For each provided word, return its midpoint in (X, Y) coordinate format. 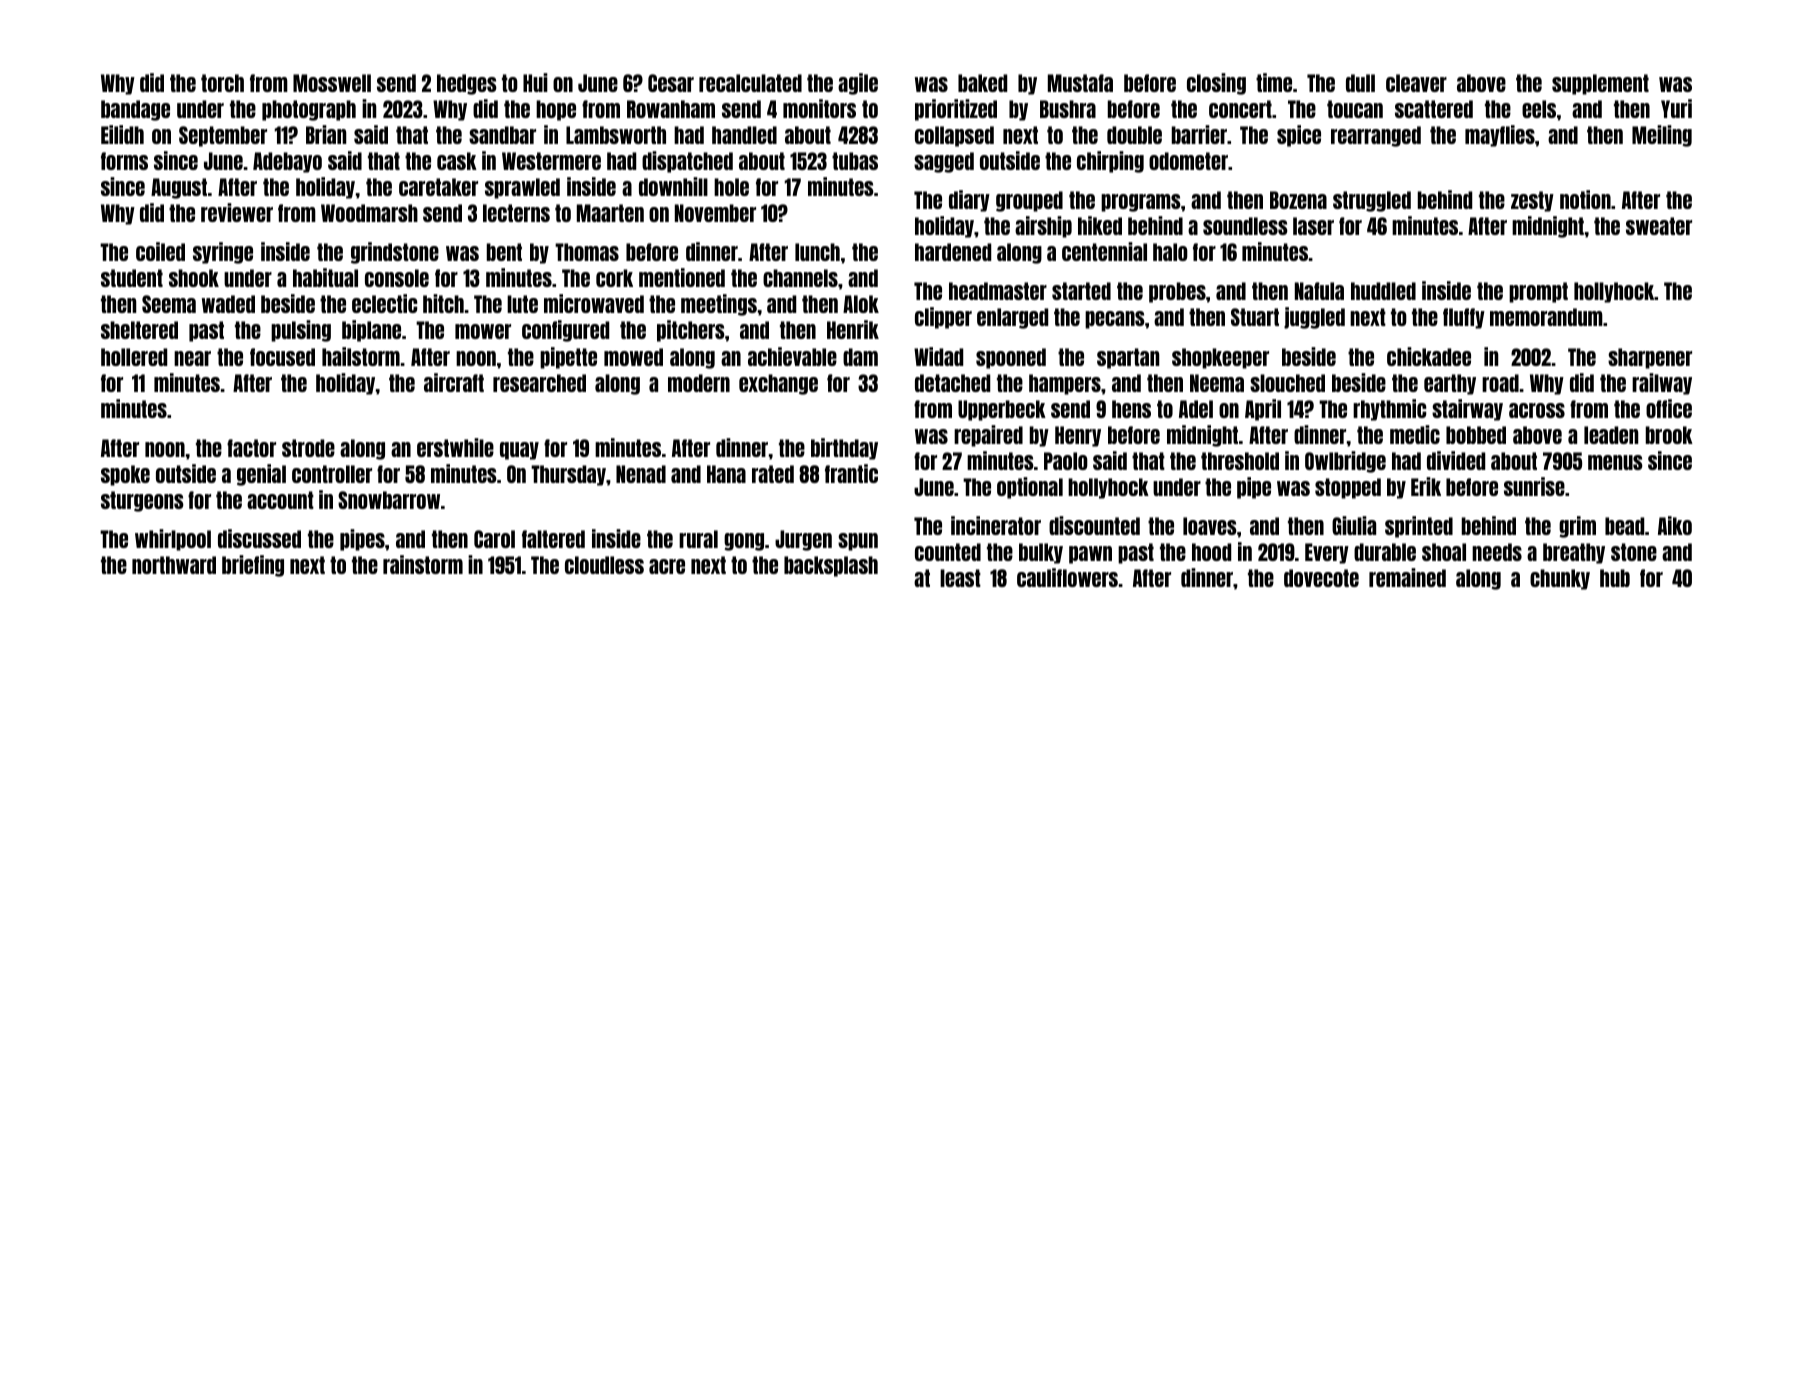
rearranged (1376, 136)
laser (1313, 226)
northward (174, 565)
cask (457, 161)
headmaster (998, 291)
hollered (134, 357)
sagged (944, 162)
